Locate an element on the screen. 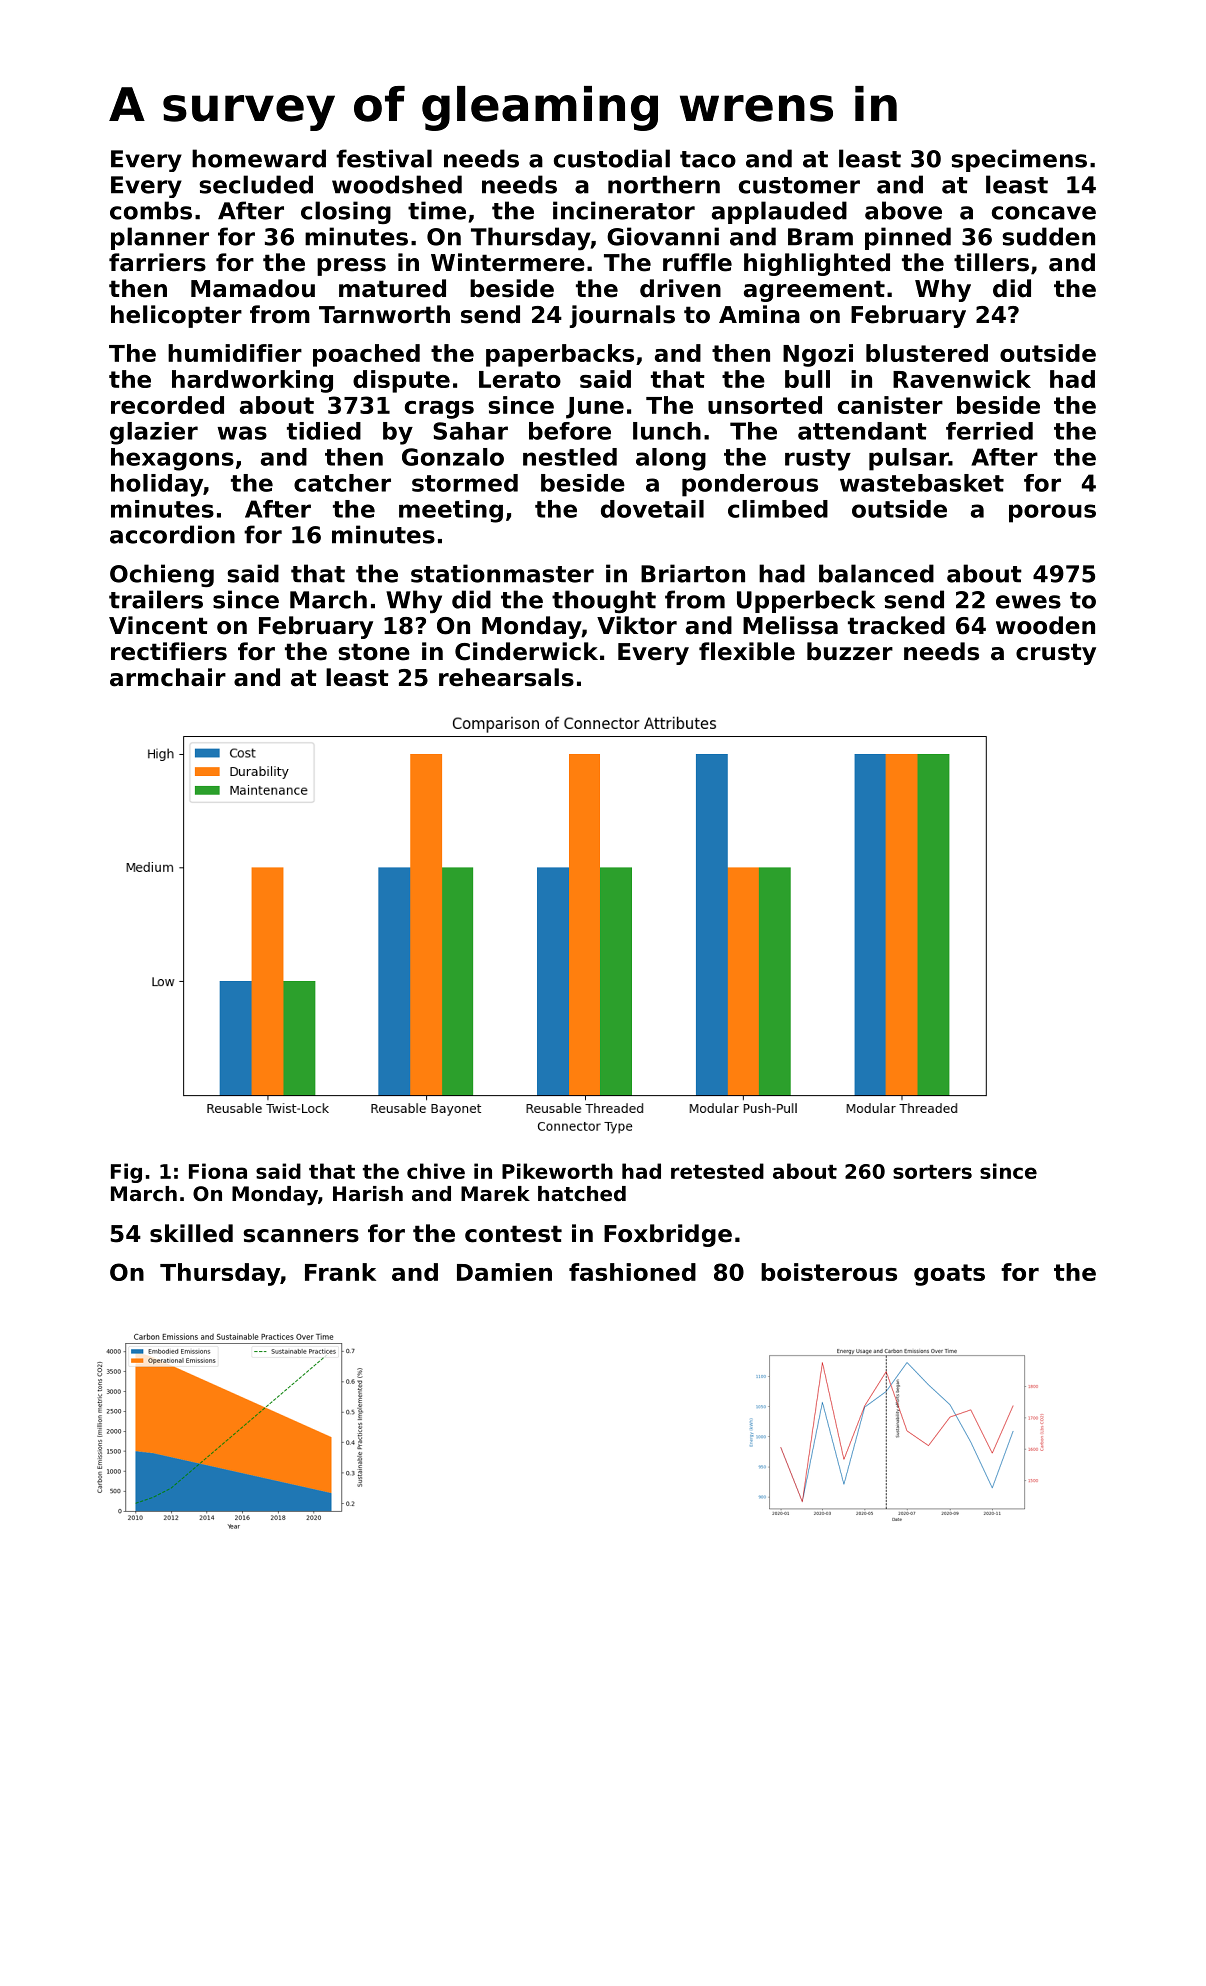  scanners is located at coordinates (301, 1236).
